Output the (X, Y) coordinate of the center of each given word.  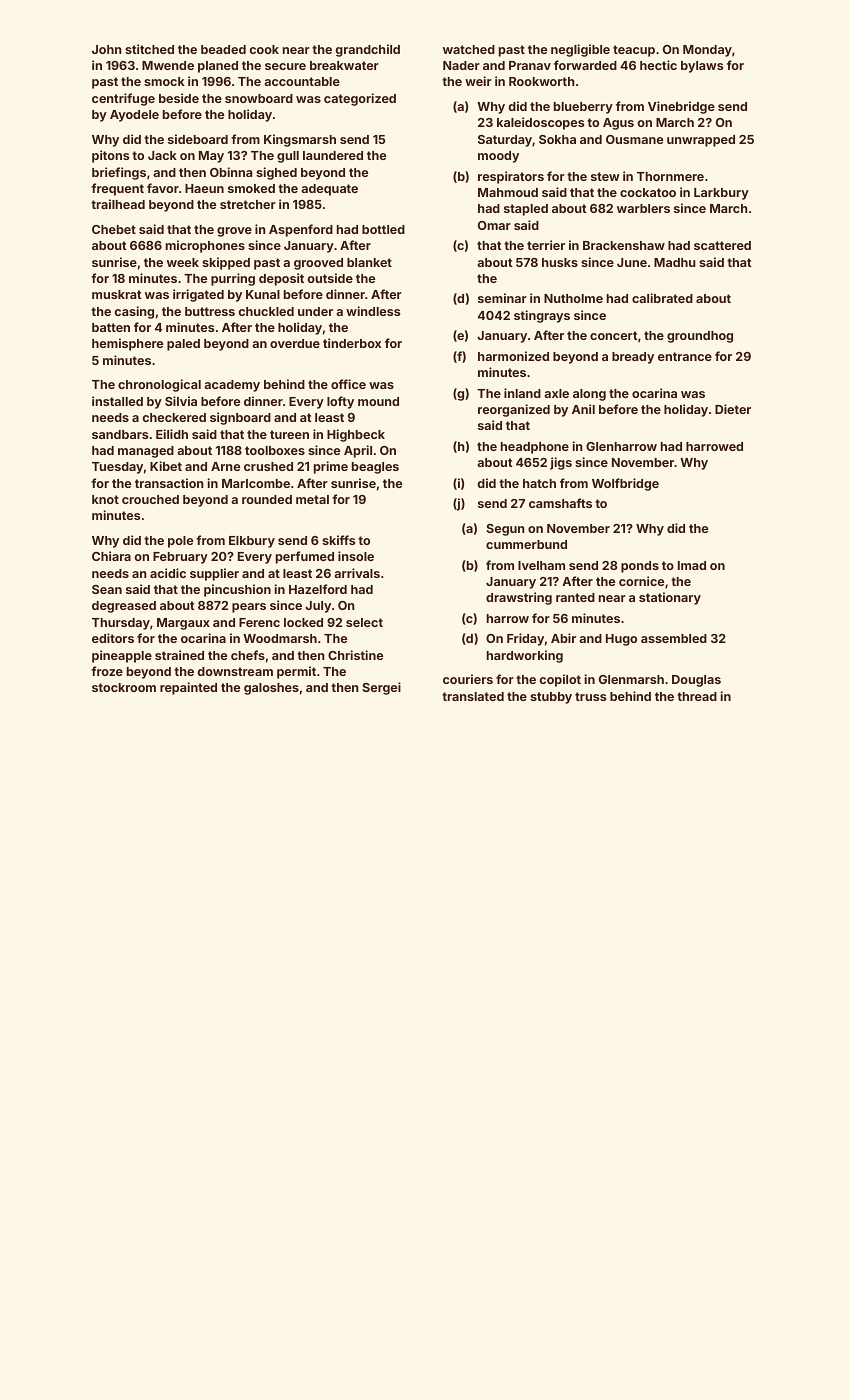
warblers (643, 208)
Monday (707, 51)
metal (312, 499)
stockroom (124, 687)
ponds (640, 567)
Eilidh (172, 434)
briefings (119, 173)
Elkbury (252, 542)
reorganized (514, 410)
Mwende (168, 65)
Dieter (733, 409)
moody (498, 157)
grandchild (368, 50)
